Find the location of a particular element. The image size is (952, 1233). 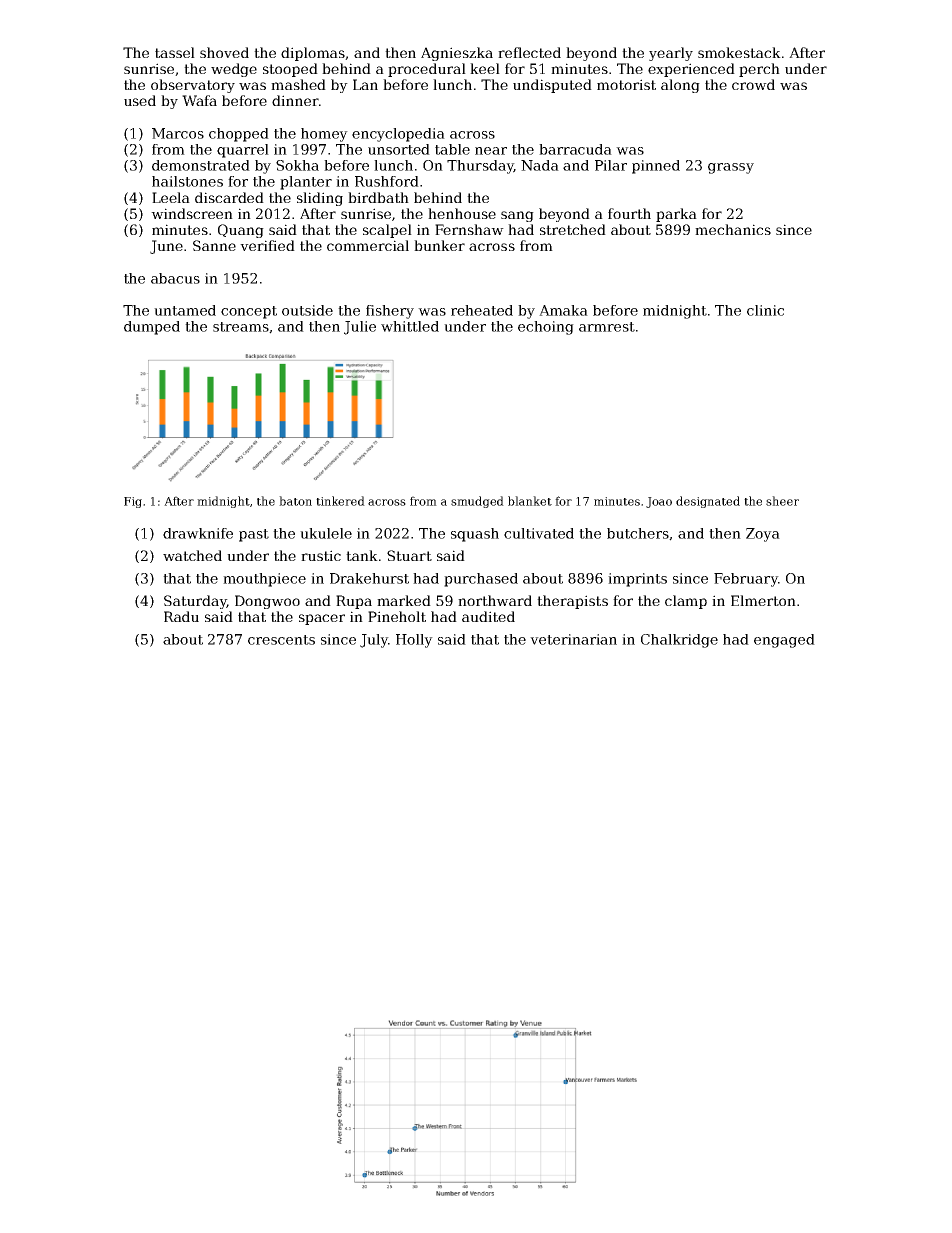

Joao is located at coordinates (659, 502).
